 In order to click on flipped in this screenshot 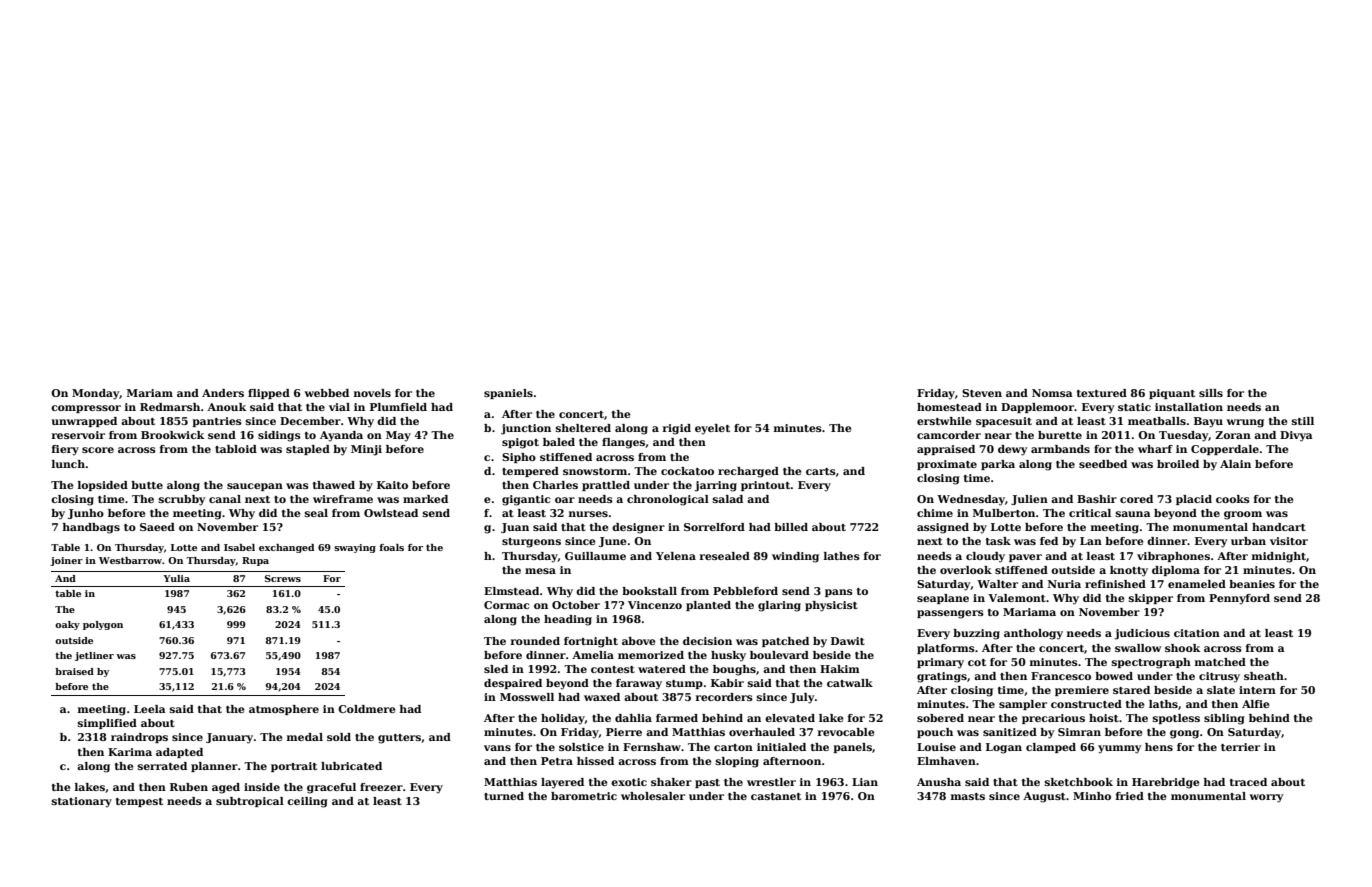, I will do `click(269, 394)`.
